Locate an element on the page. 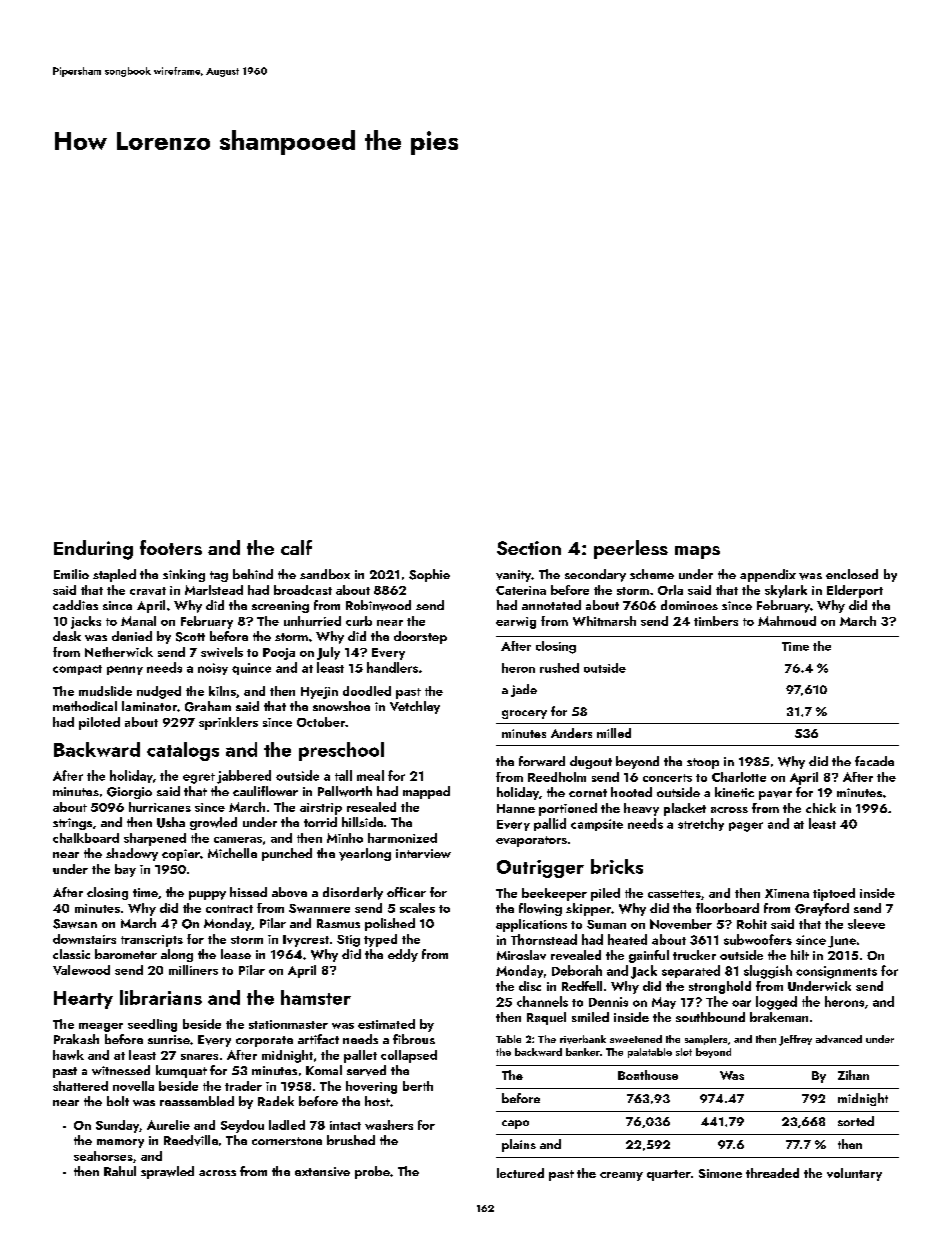 This document has width=952, height=1233. lease is located at coordinates (236, 954).
